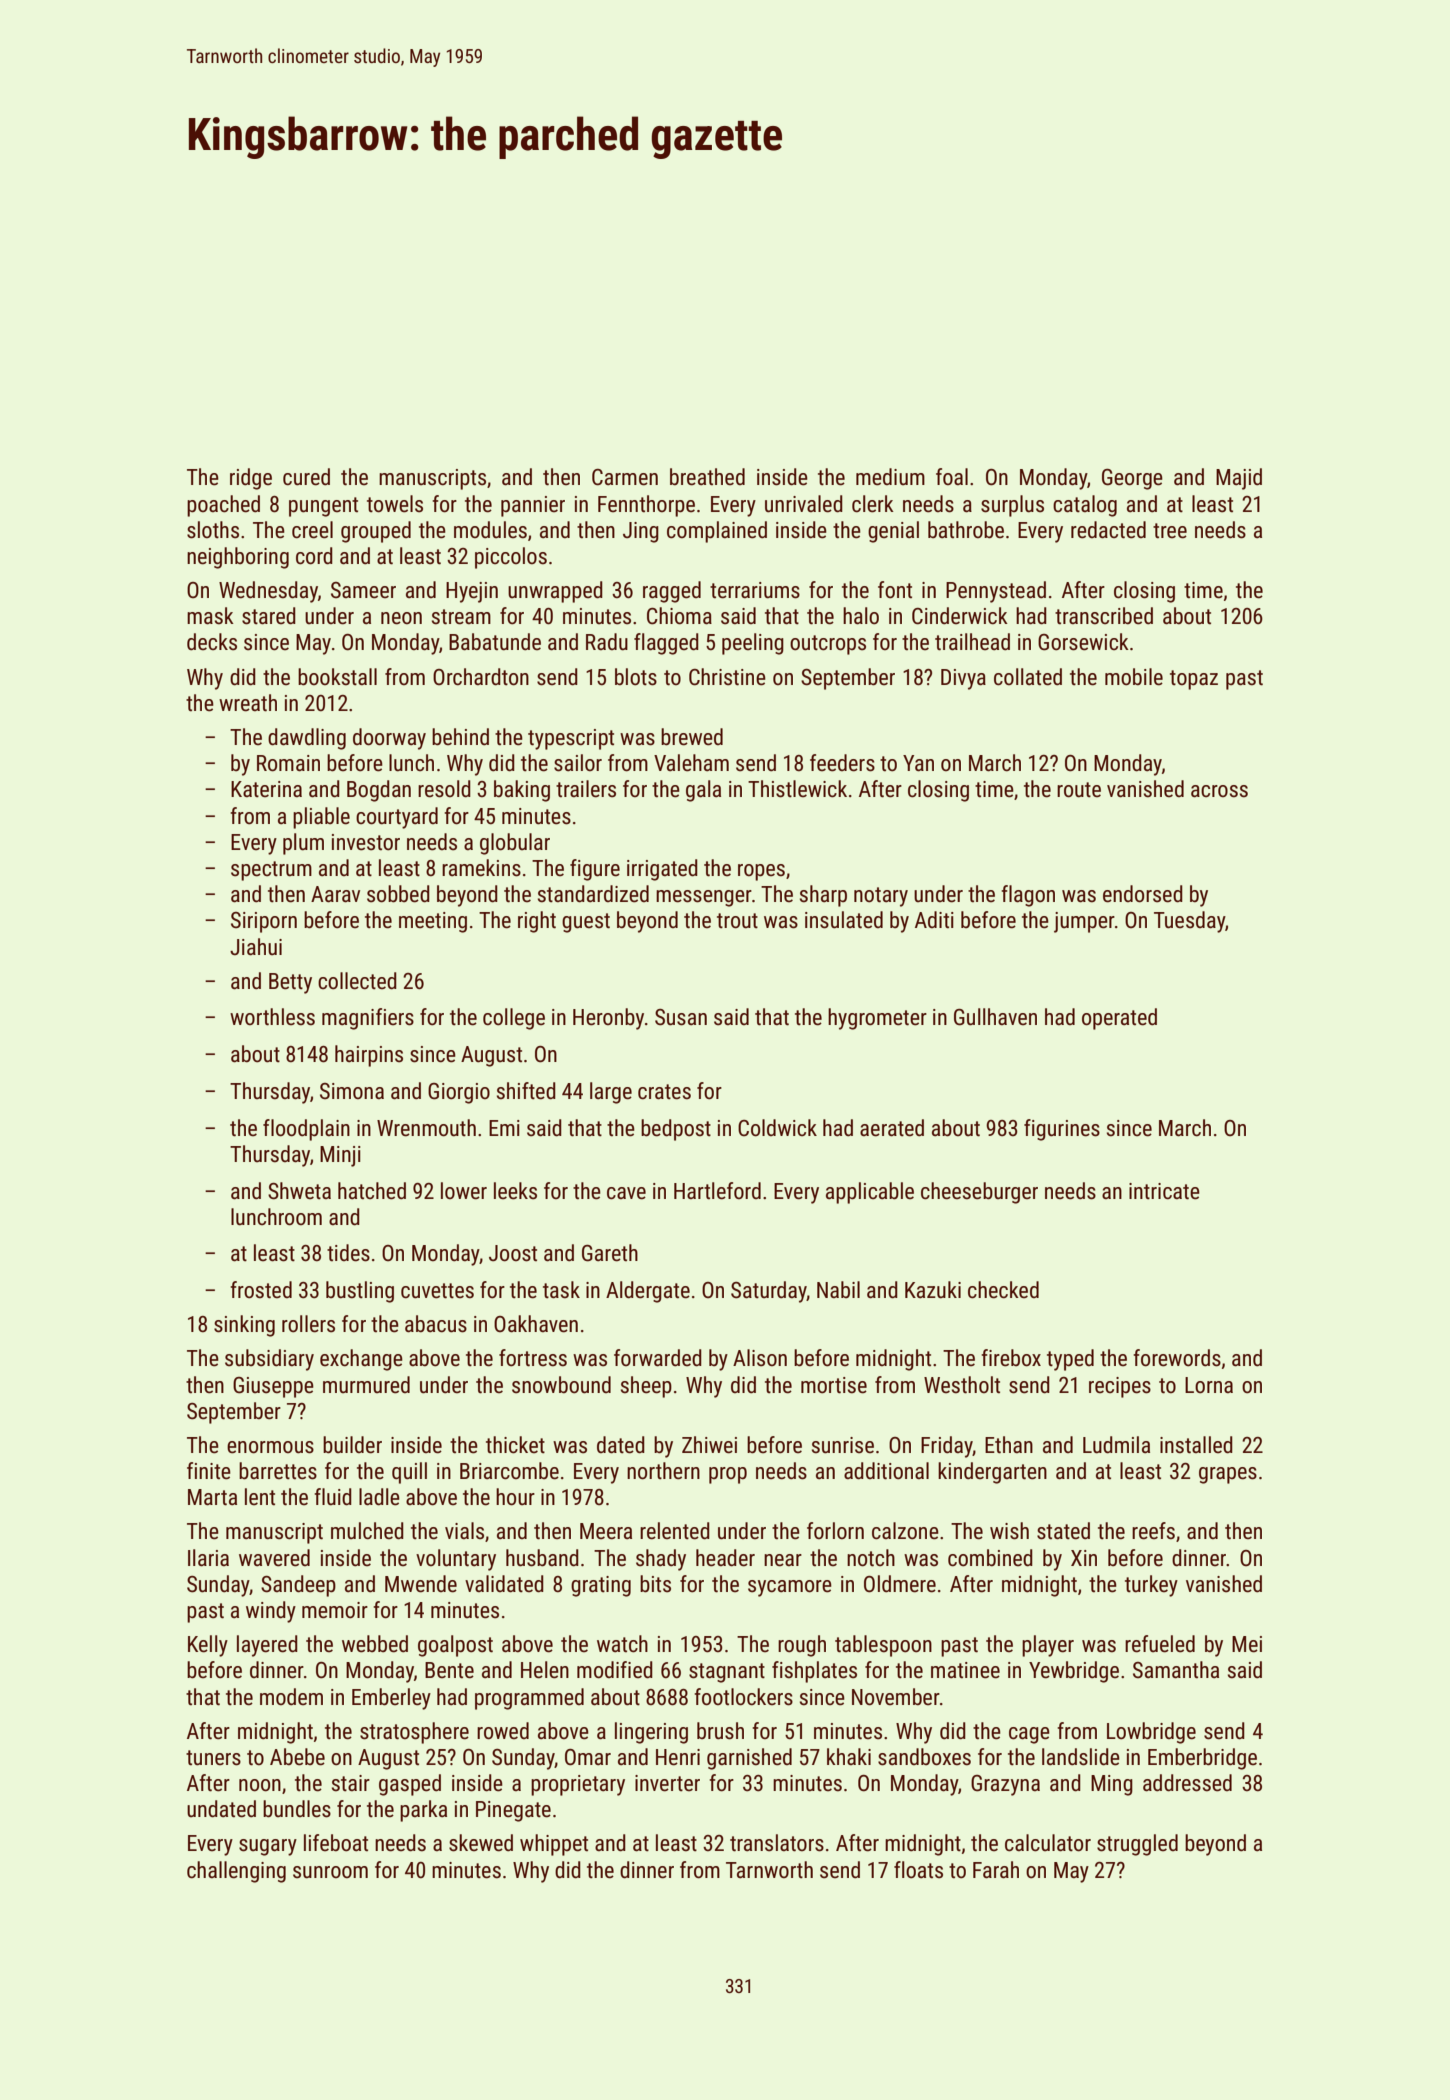 This page has width=1450, height=2100. I want to click on tablespoon, so click(883, 1646).
